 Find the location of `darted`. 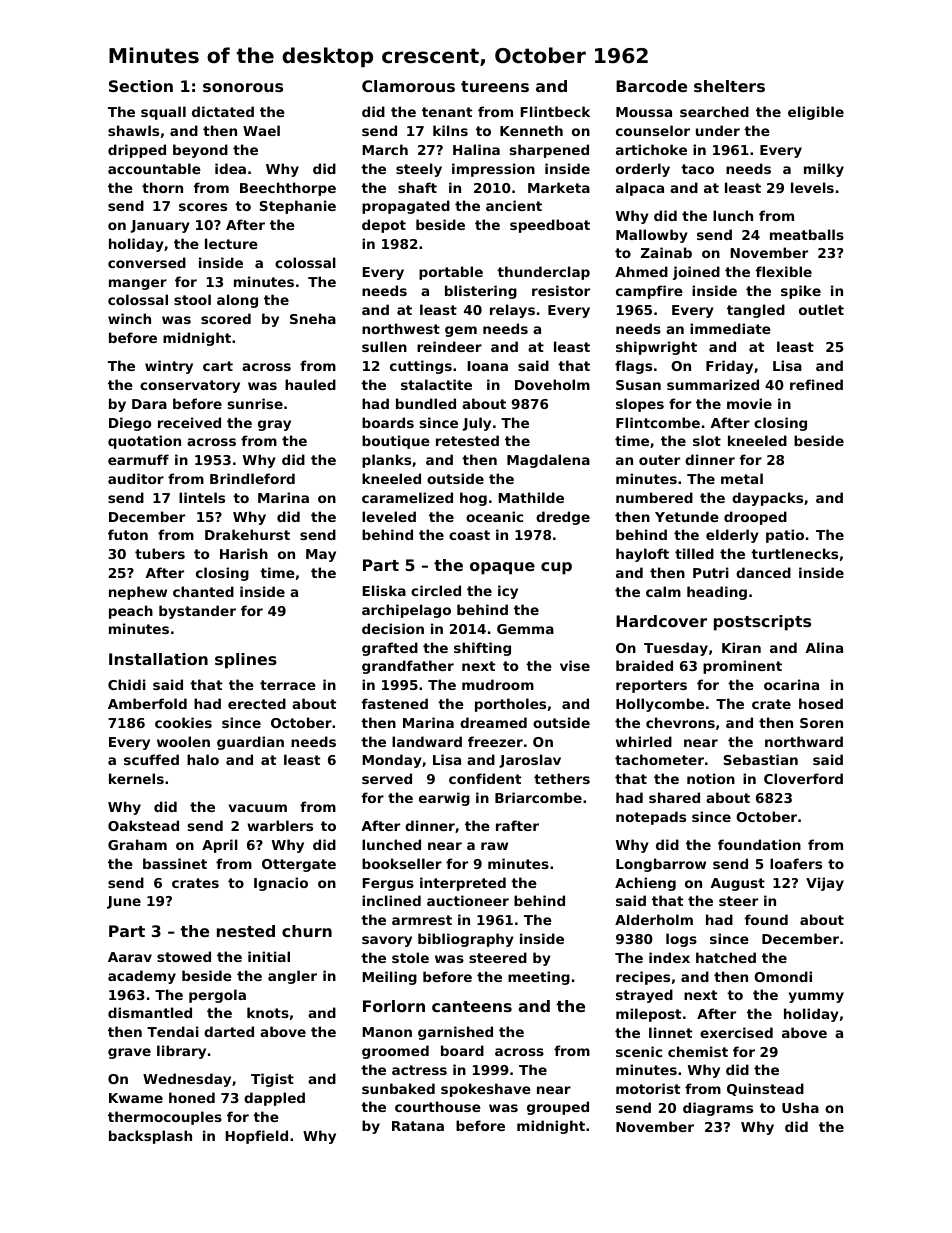

darted is located at coordinates (229, 1031).
